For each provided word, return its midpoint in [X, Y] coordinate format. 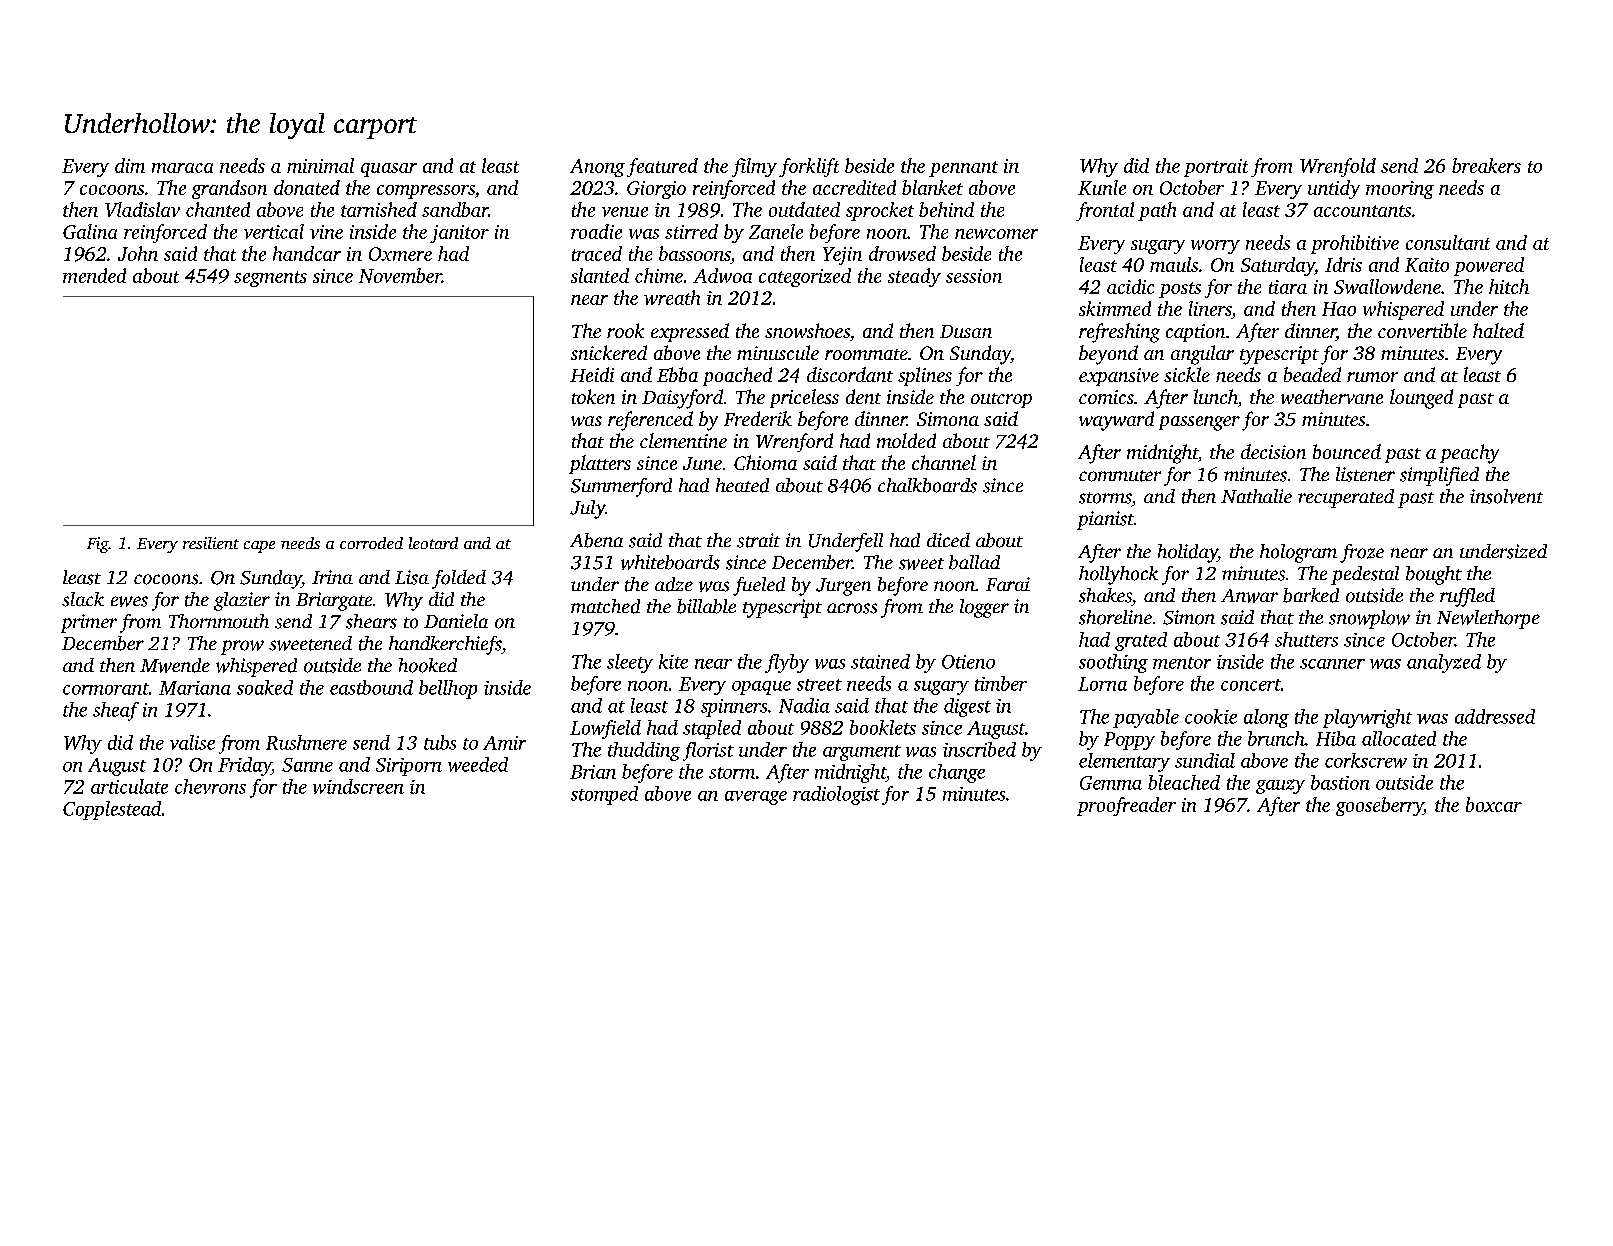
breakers [1486, 165]
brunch [1276, 738]
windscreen [358, 786]
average [756, 798]
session [974, 276]
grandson [229, 189]
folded [459, 579]
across [852, 608]
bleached [1184, 782]
